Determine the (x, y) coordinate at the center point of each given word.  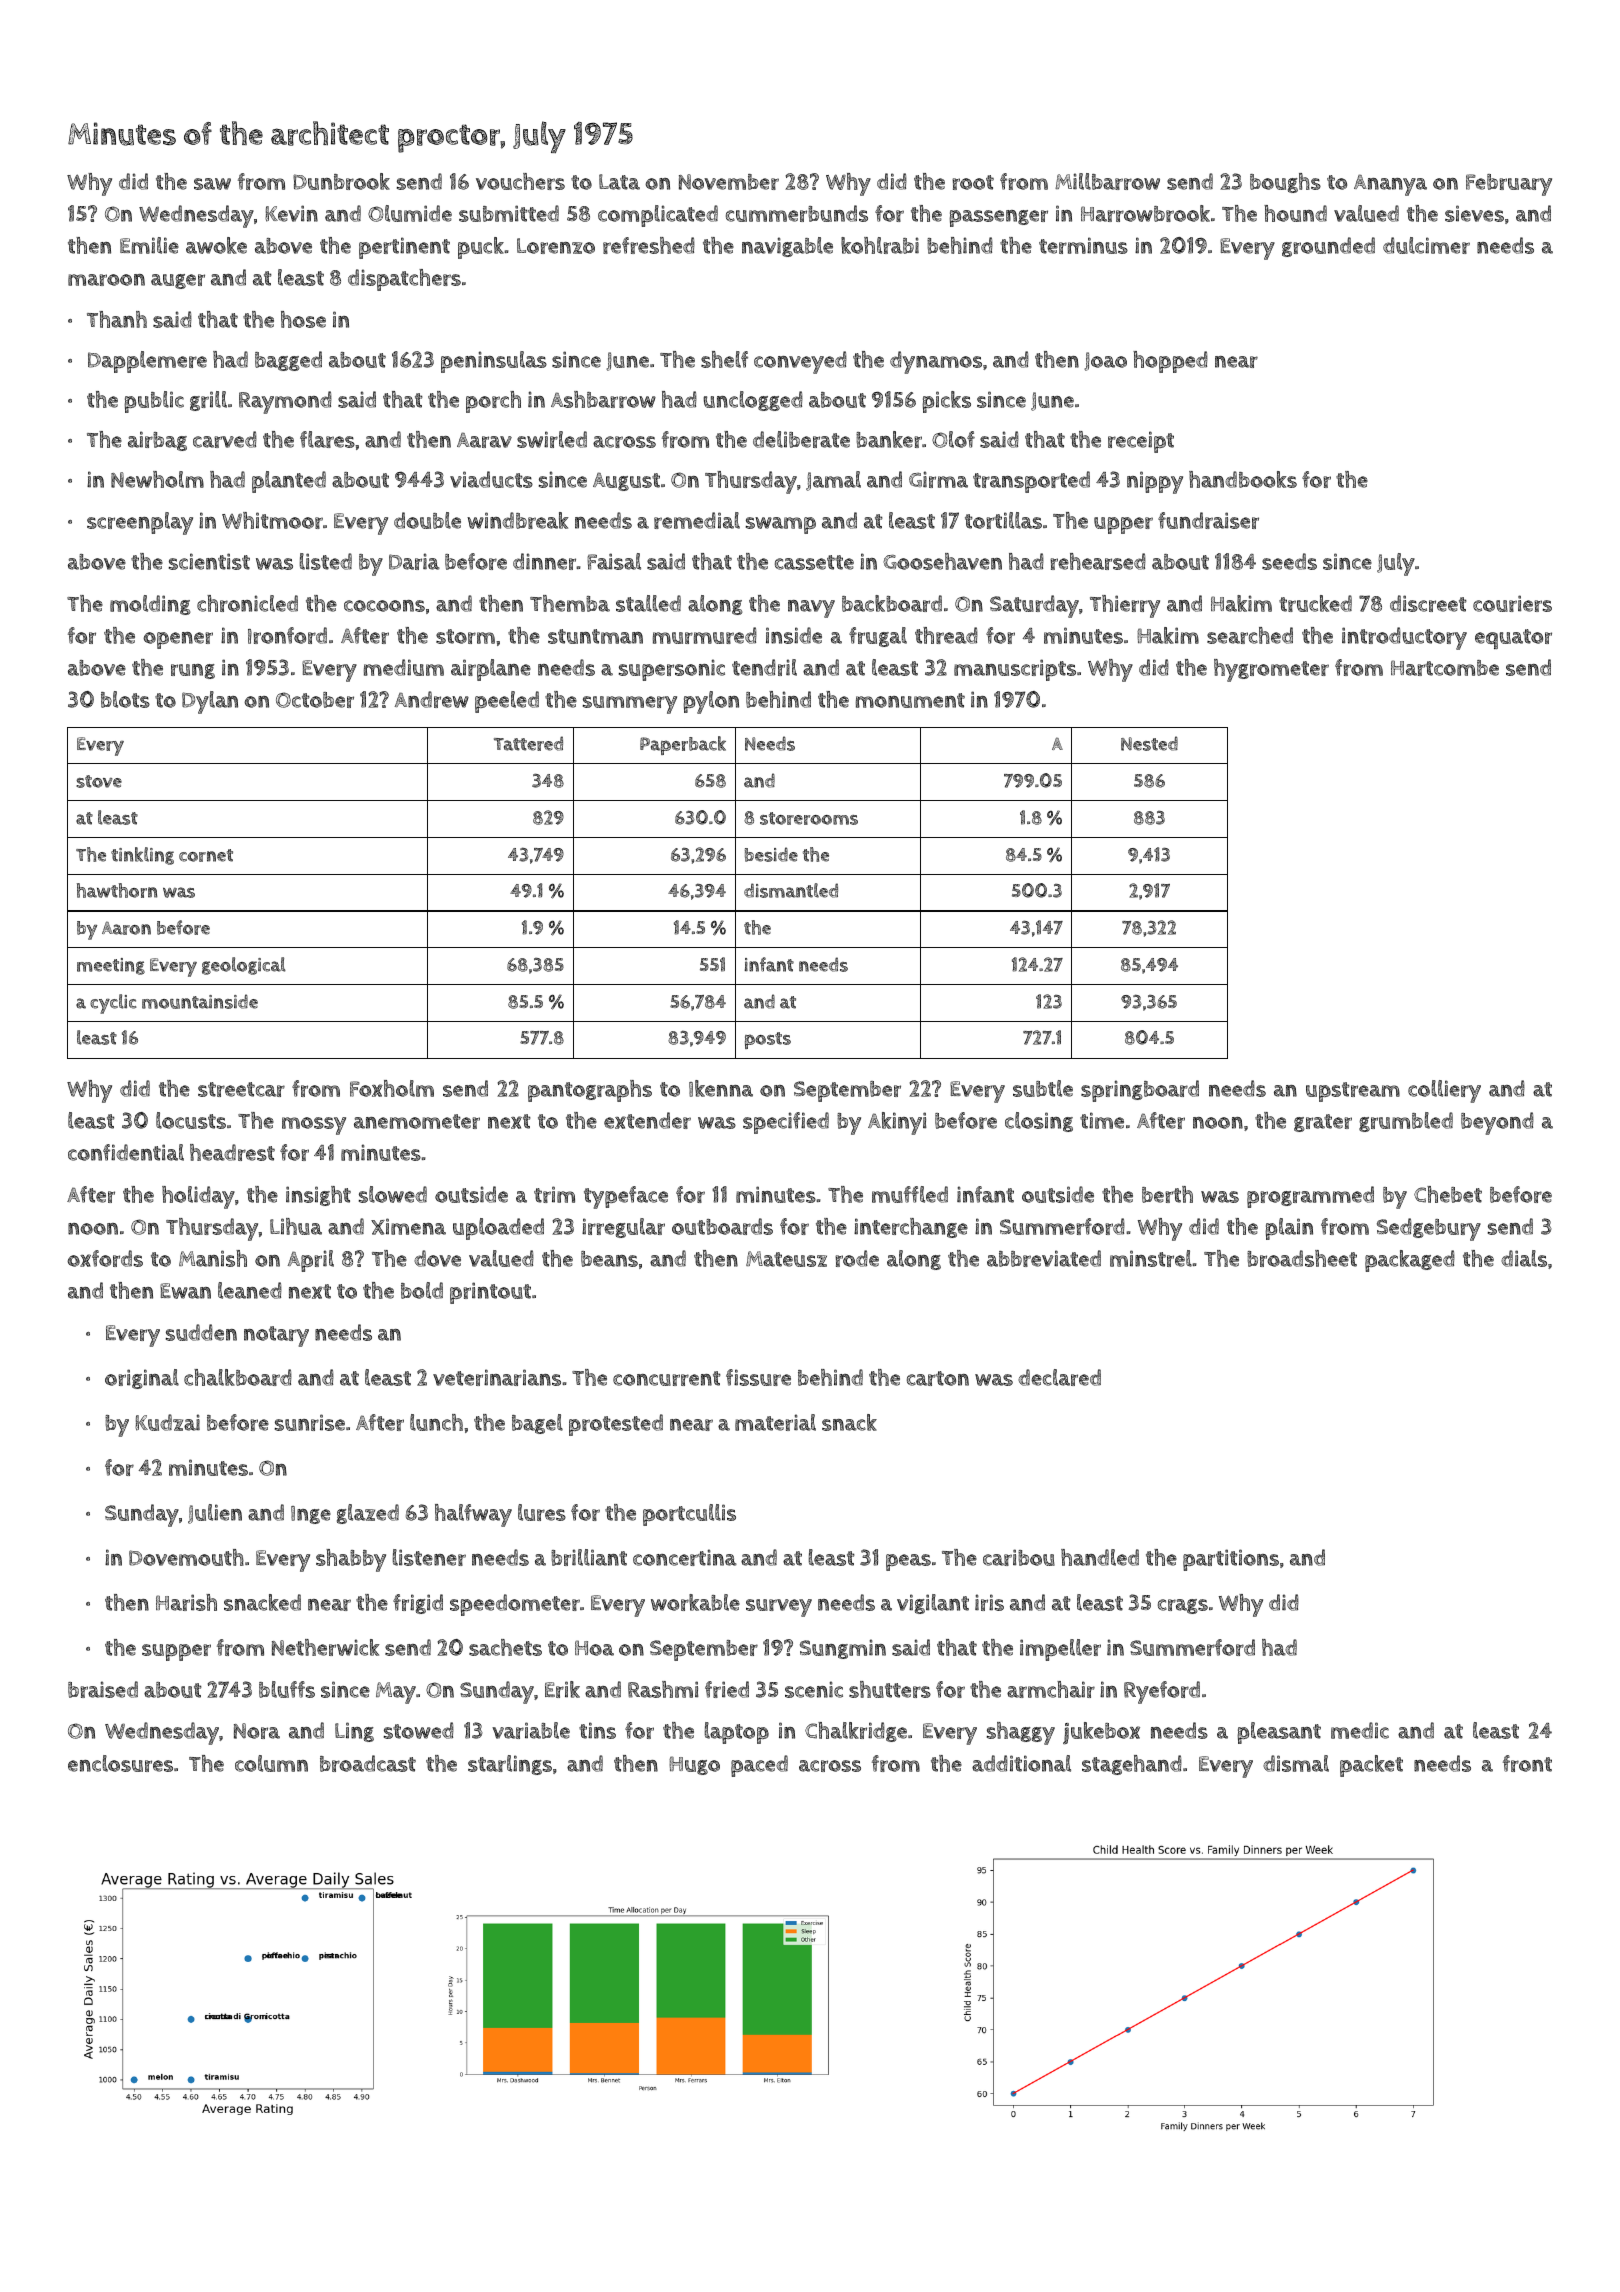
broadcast (368, 1763)
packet (1371, 1766)
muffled (910, 1194)
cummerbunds (797, 213)
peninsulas (494, 362)
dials (1524, 1258)
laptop (737, 1733)
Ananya (1390, 185)
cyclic (113, 1004)
